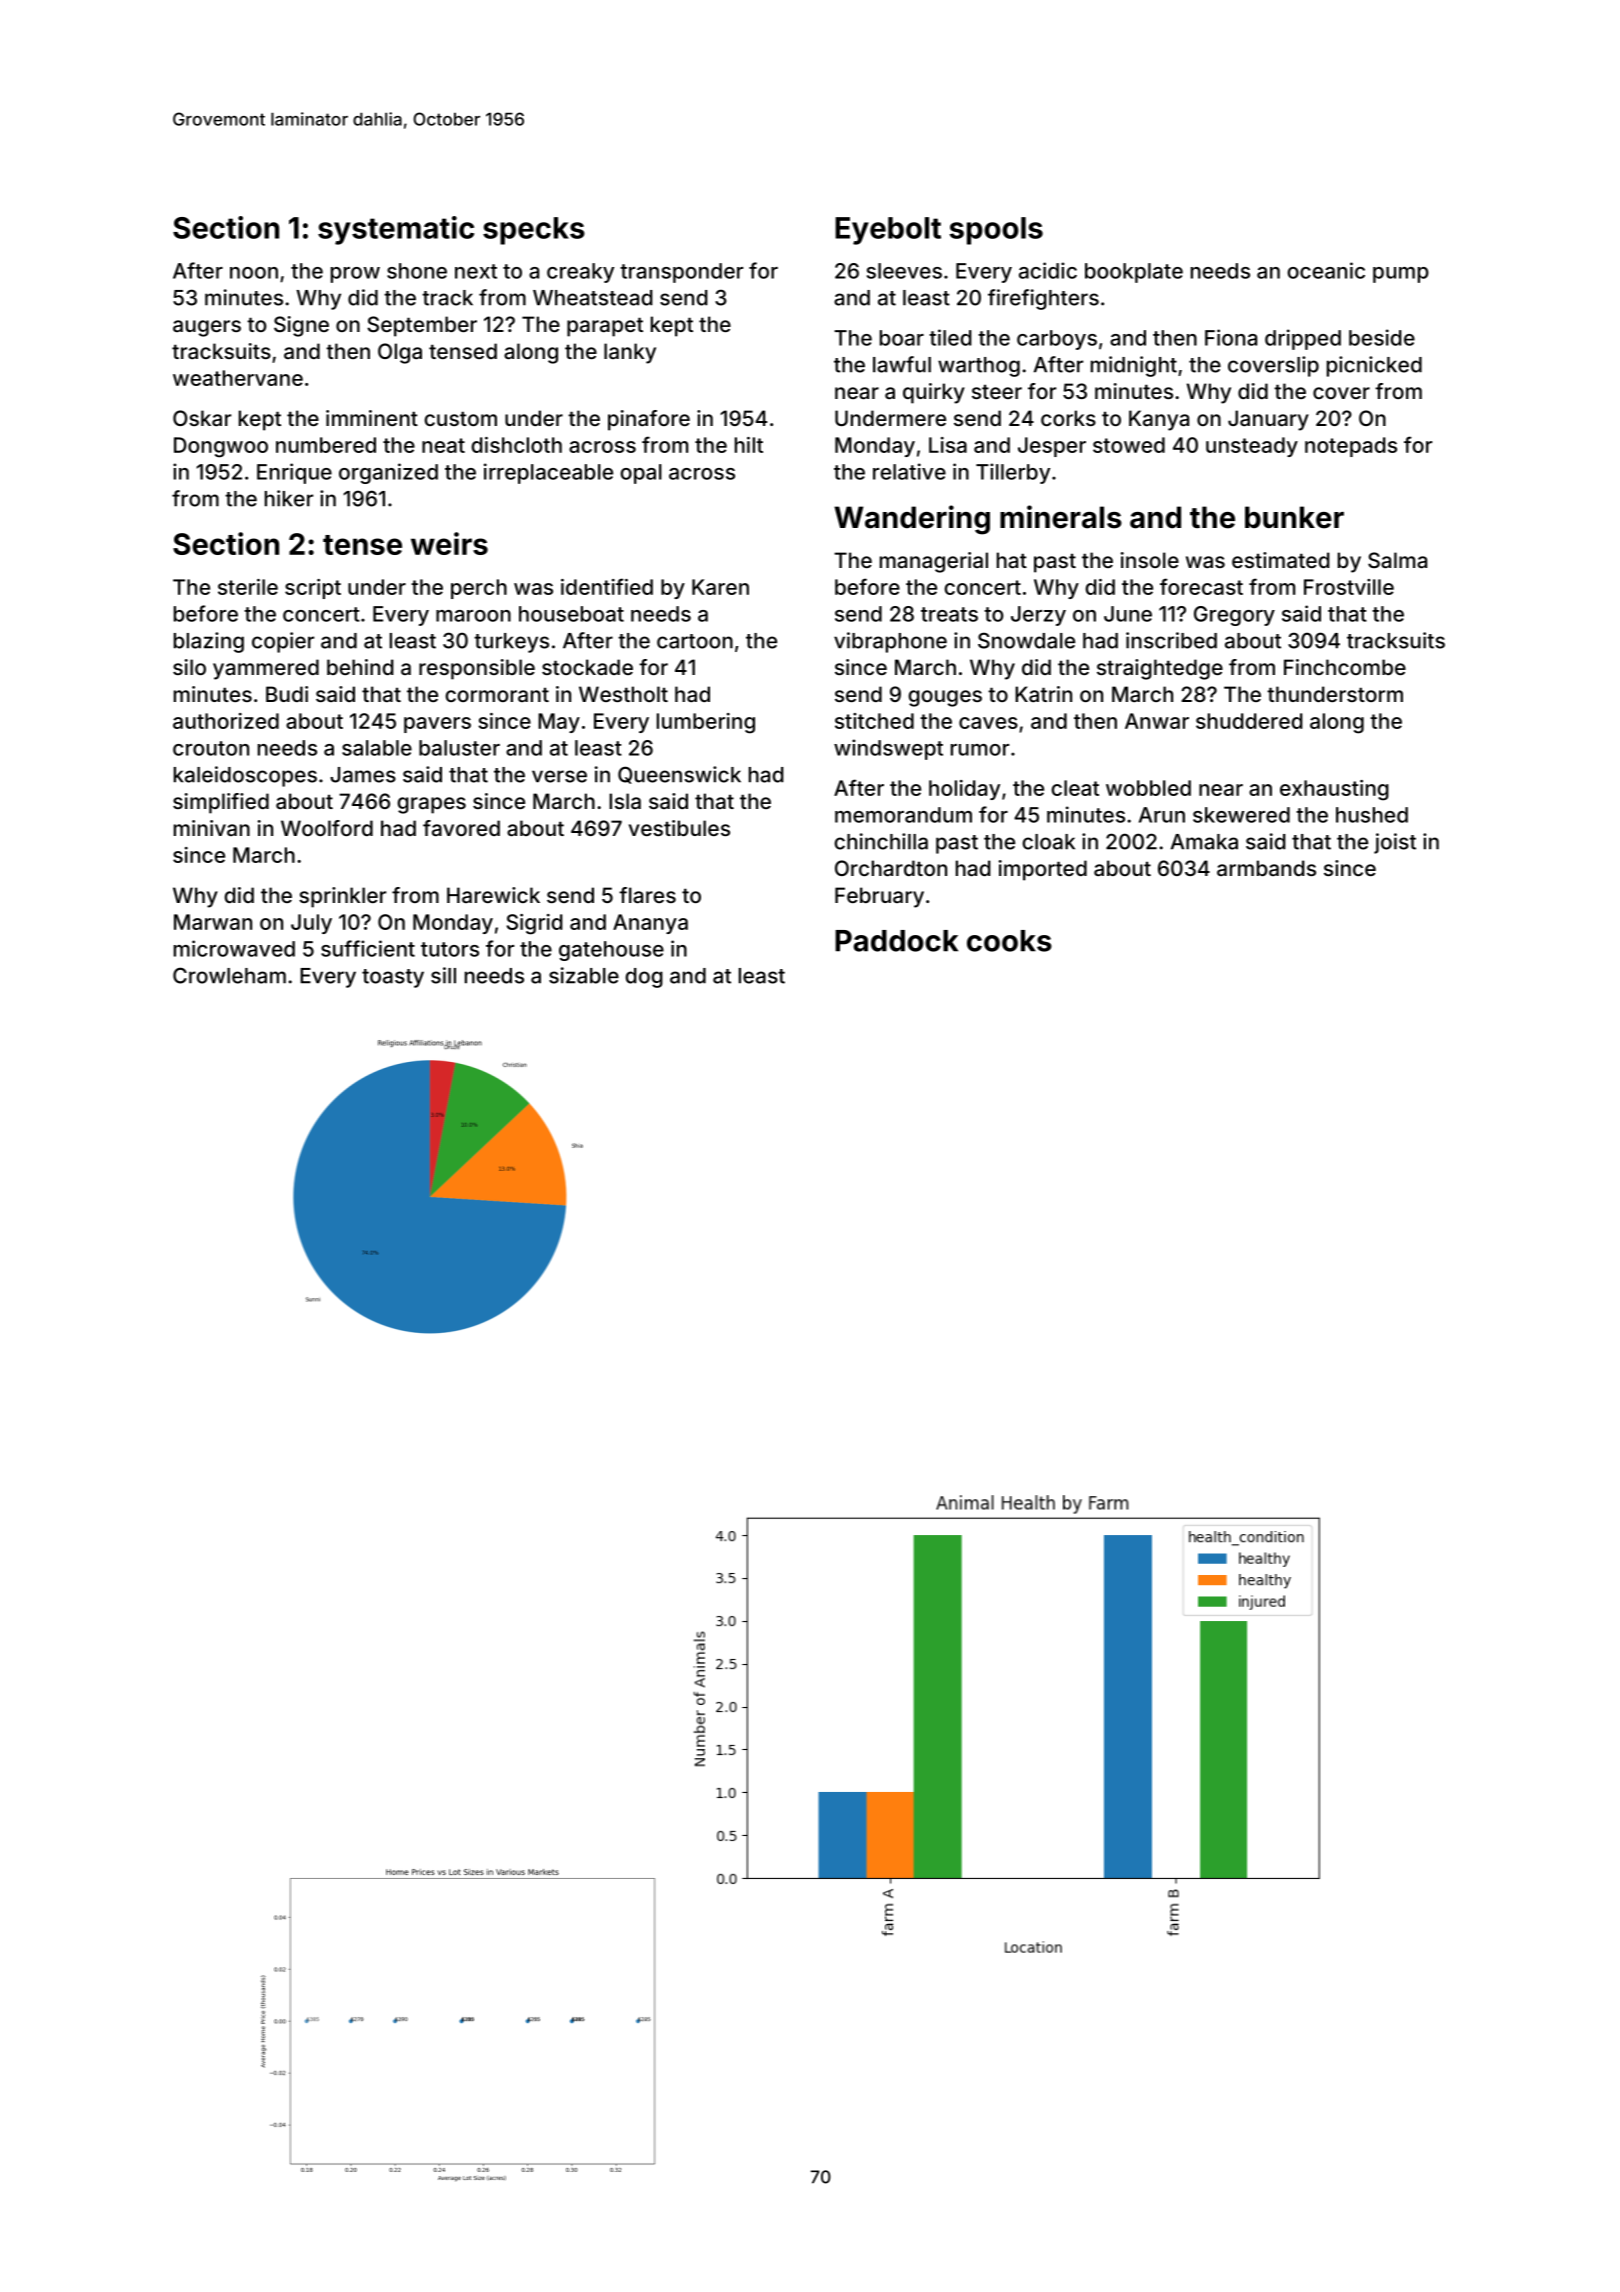 The image size is (1620, 2292). What do you see at coordinates (396, 230) in the document?
I see `systematic` at bounding box center [396, 230].
